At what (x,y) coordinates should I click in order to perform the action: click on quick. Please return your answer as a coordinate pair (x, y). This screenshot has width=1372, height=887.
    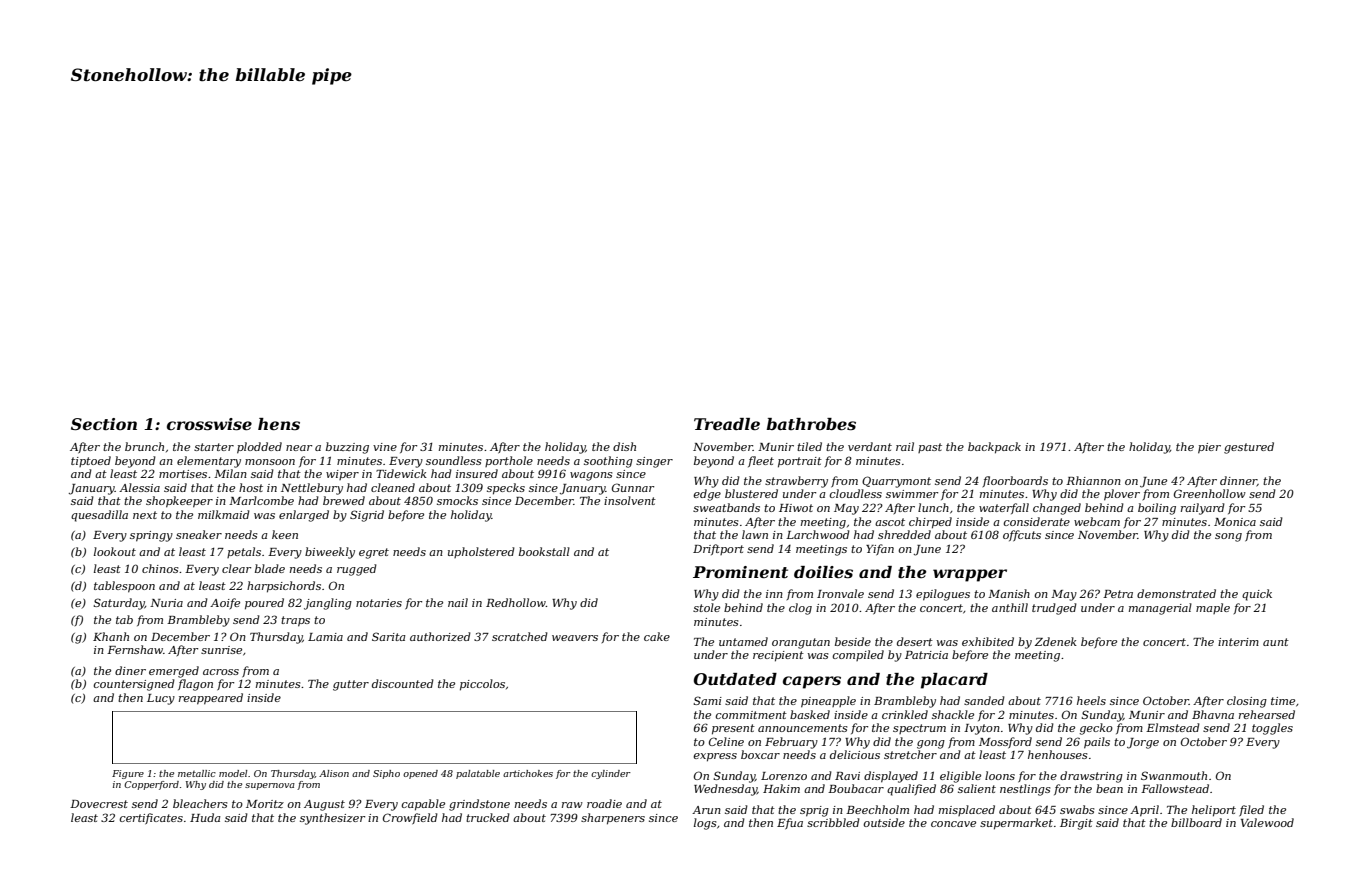
    Looking at the image, I should click on (1257, 595).
